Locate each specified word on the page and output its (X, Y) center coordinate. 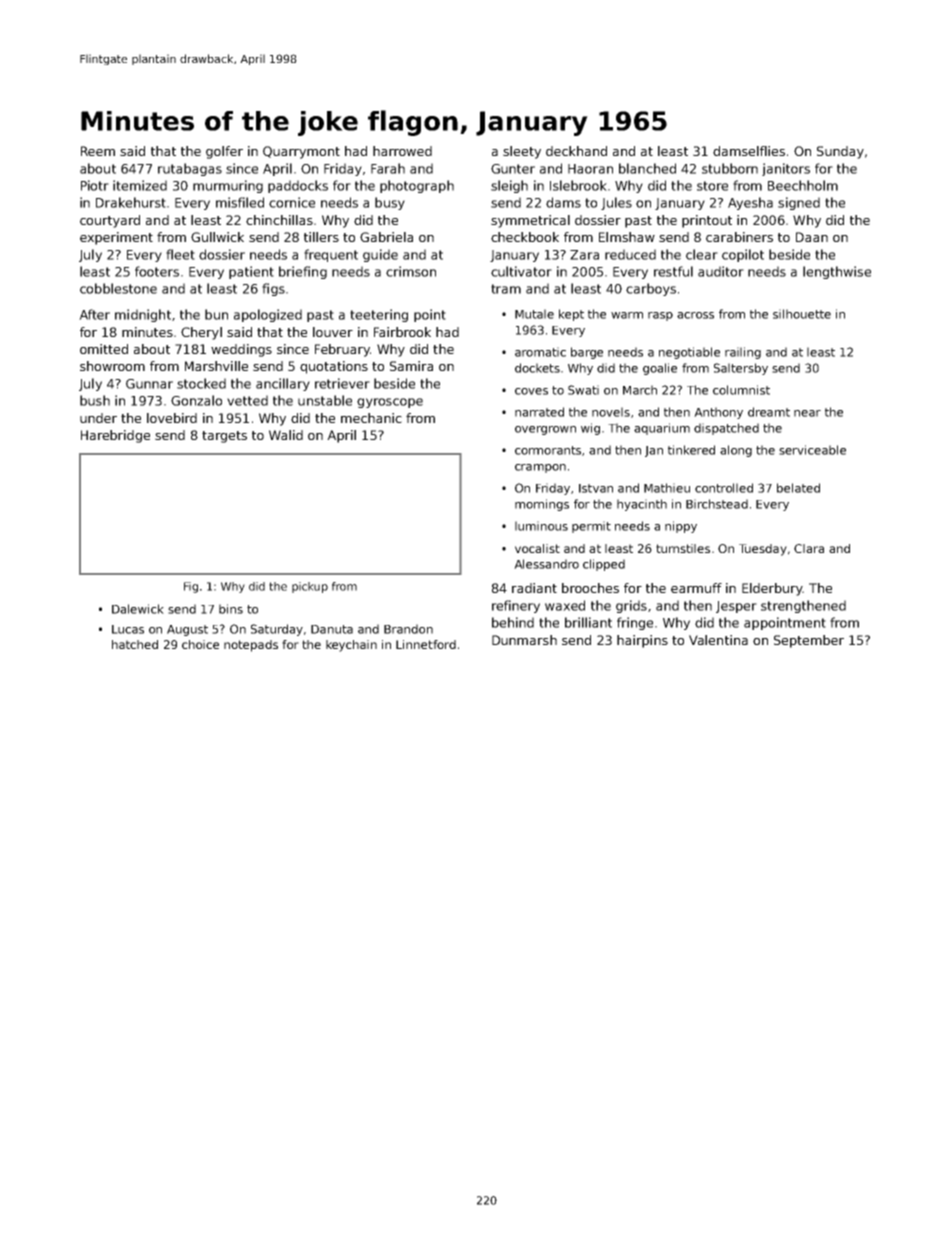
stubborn (730, 168)
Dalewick (138, 609)
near (807, 413)
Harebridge (115, 436)
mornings (542, 505)
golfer (224, 152)
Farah (388, 168)
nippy (681, 527)
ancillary (283, 384)
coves (531, 391)
